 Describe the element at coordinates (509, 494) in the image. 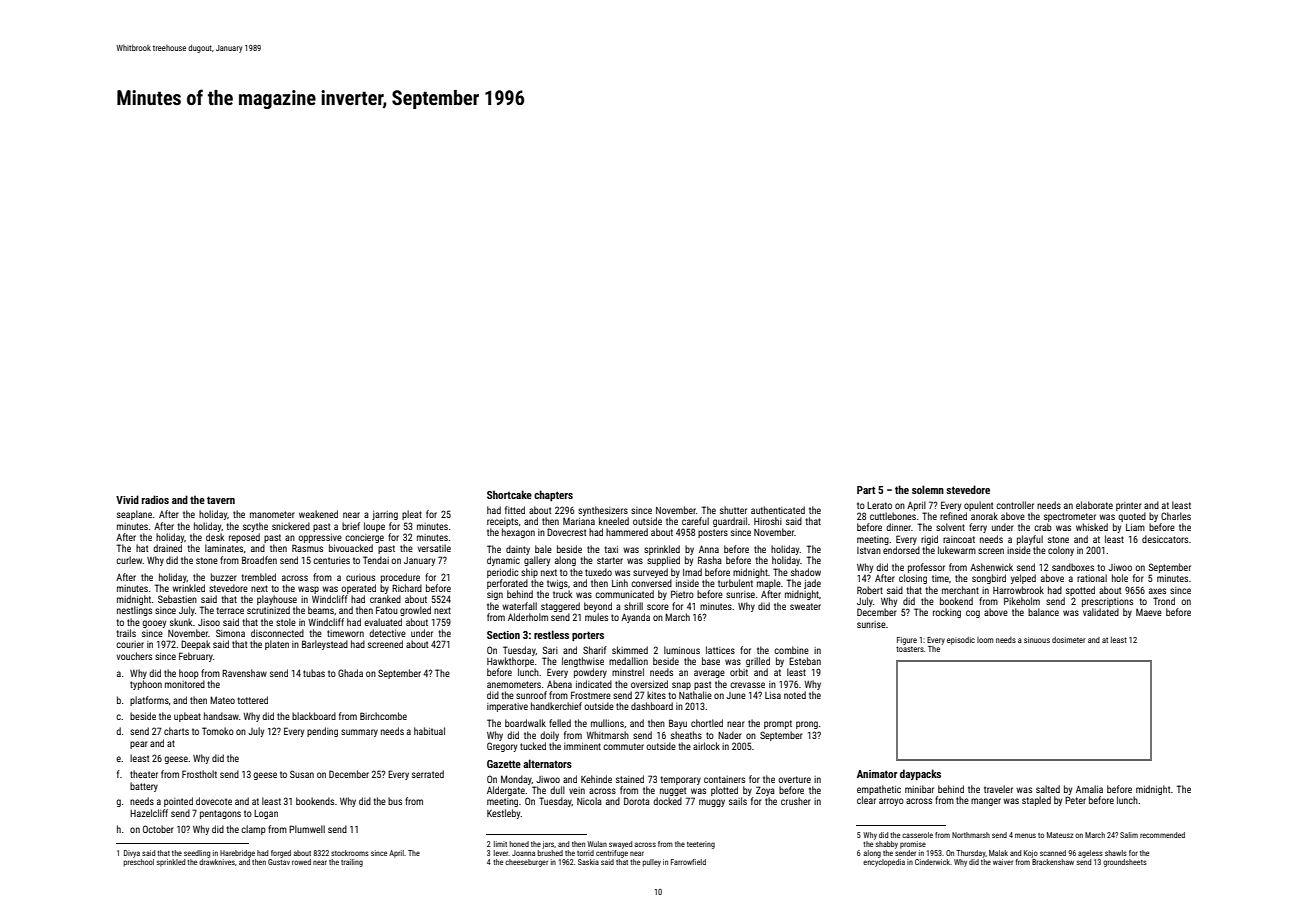

I see `Shortcake` at that location.
